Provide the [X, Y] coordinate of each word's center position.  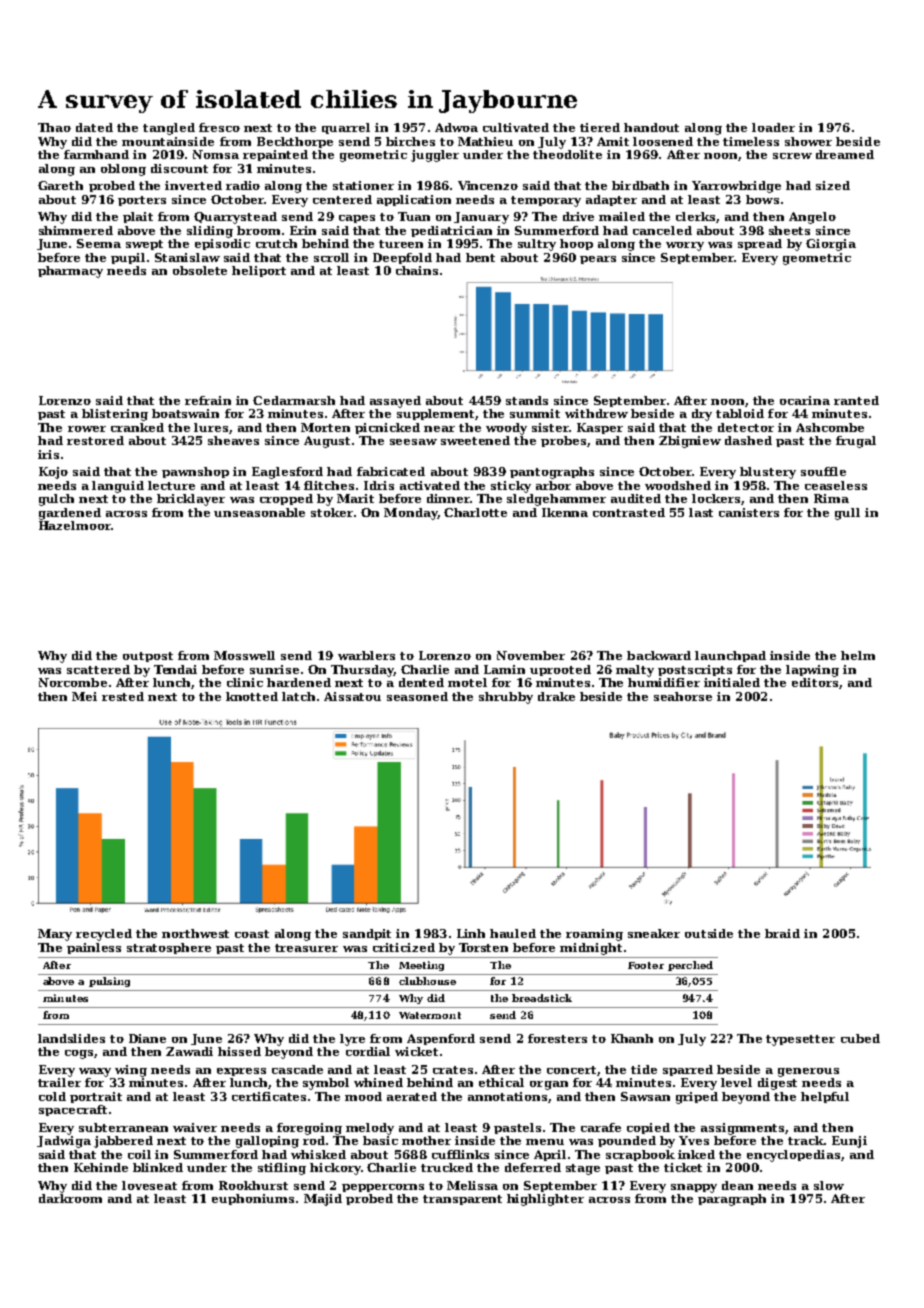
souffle [823, 471]
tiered [600, 127]
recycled [104, 935]
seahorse [683, 696]
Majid [323, 1200]
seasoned [417, 696]
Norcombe [73, 682]
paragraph [732, 1200]
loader [773, 127]
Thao [54, 127]
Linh [471, 933]
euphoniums [253, 1199]
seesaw [413, 442]
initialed [732, 682]
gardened [70, 514]
